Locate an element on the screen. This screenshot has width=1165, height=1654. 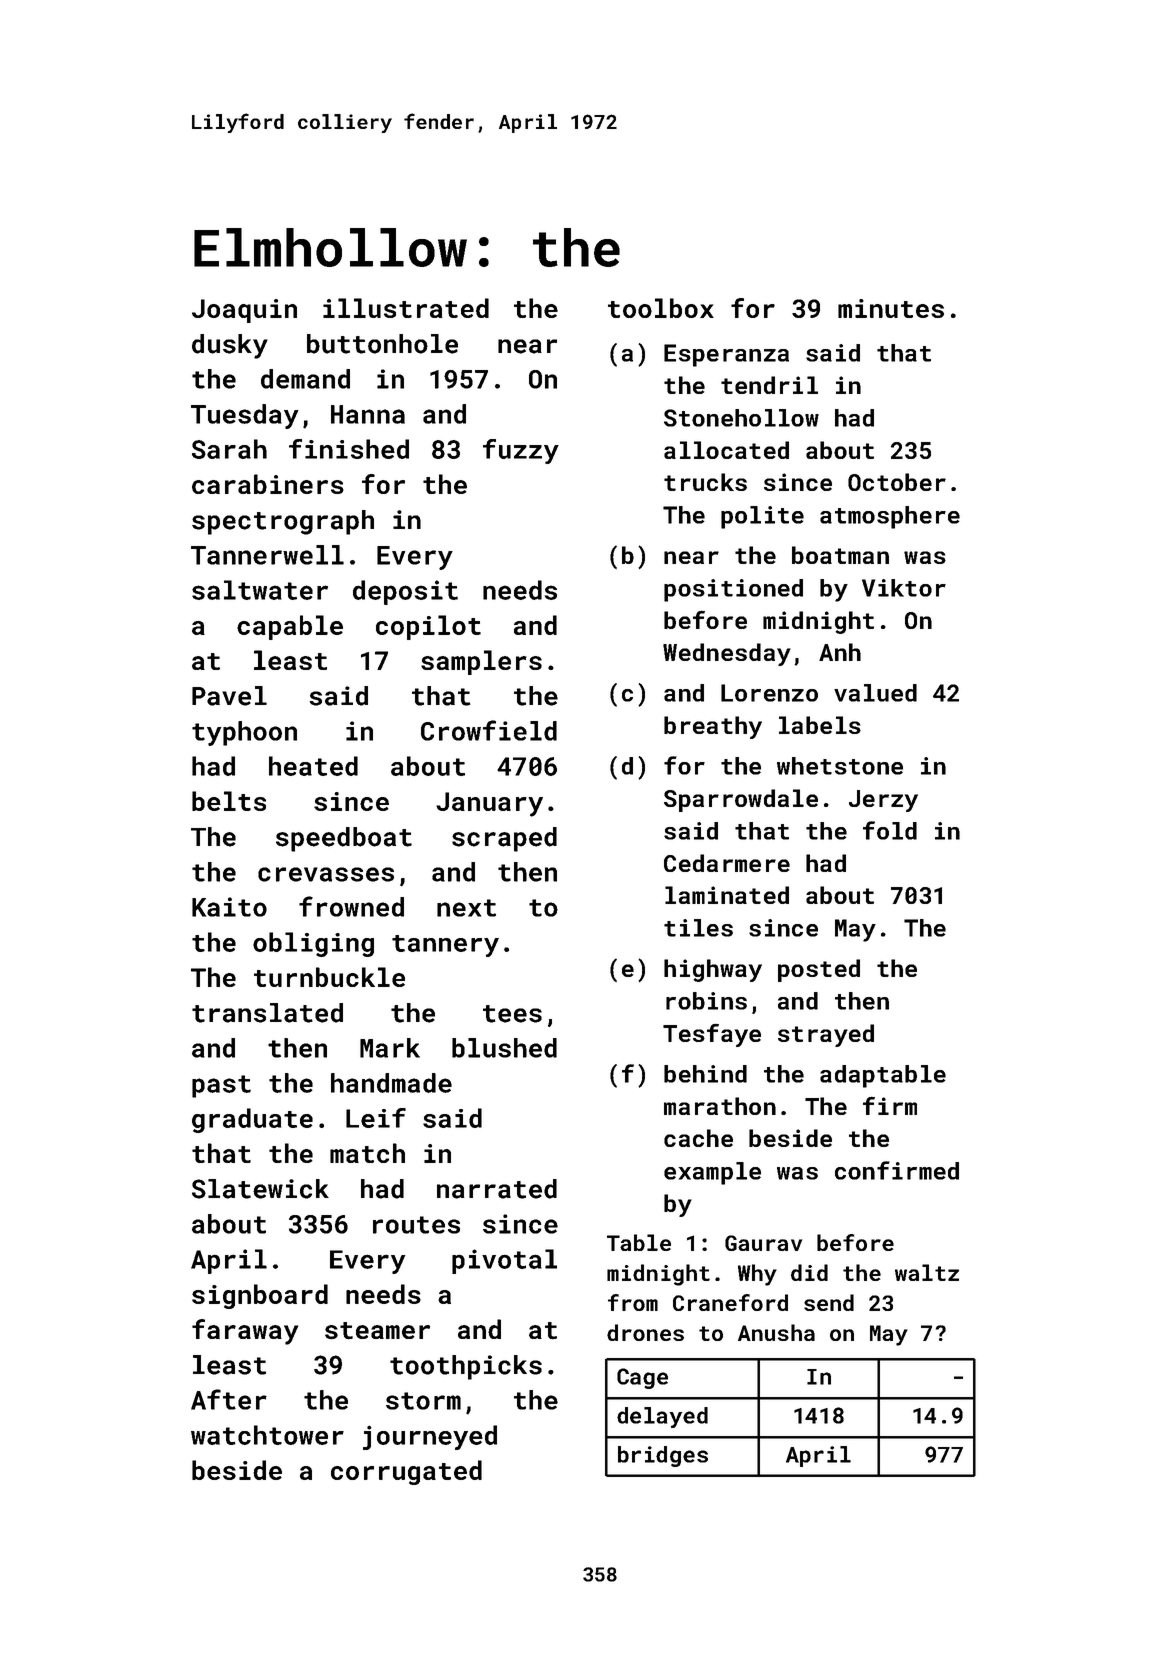
Sarah is located at coordinates (229, 449).
